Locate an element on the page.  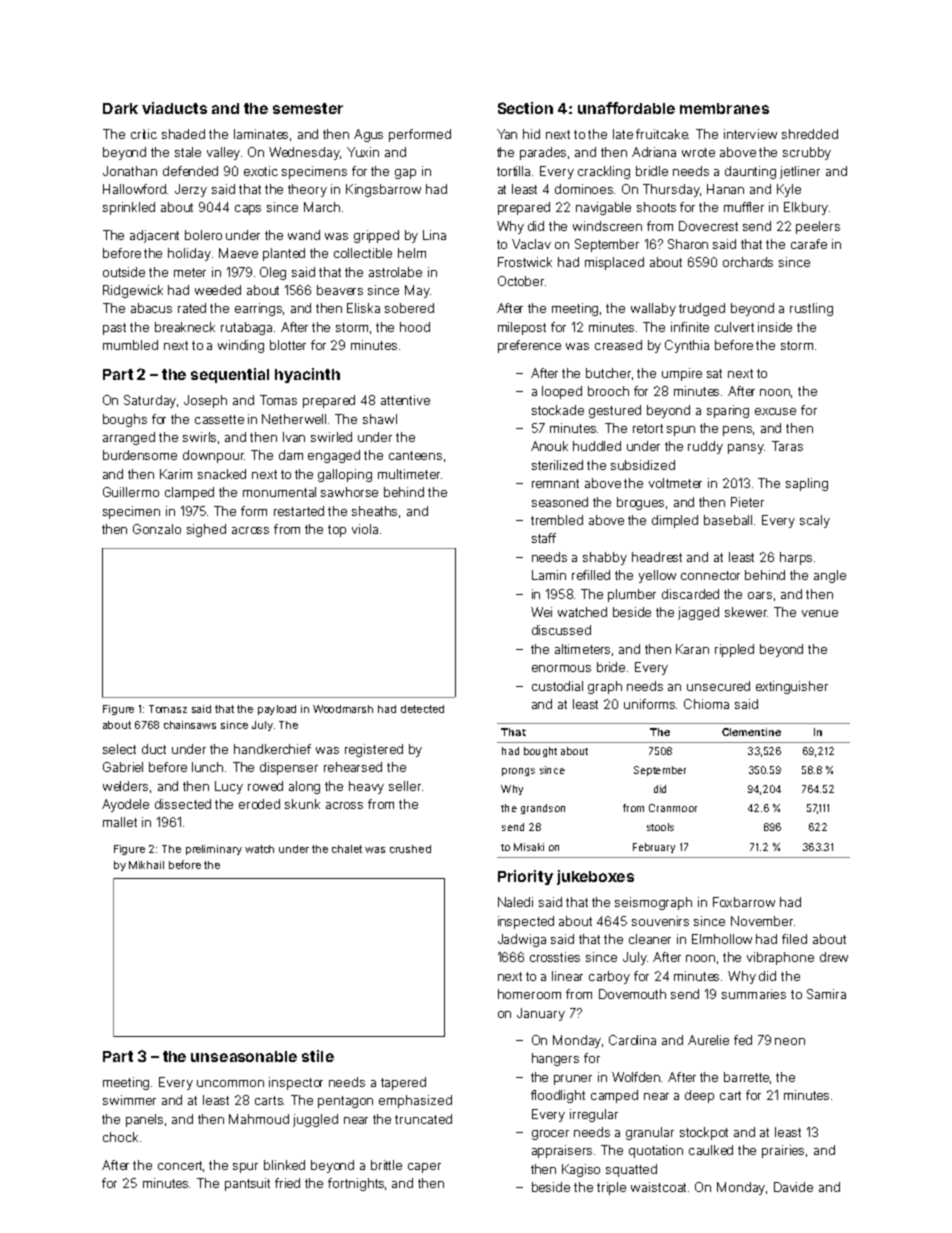
bolero is located at coordinates (203, 235).
